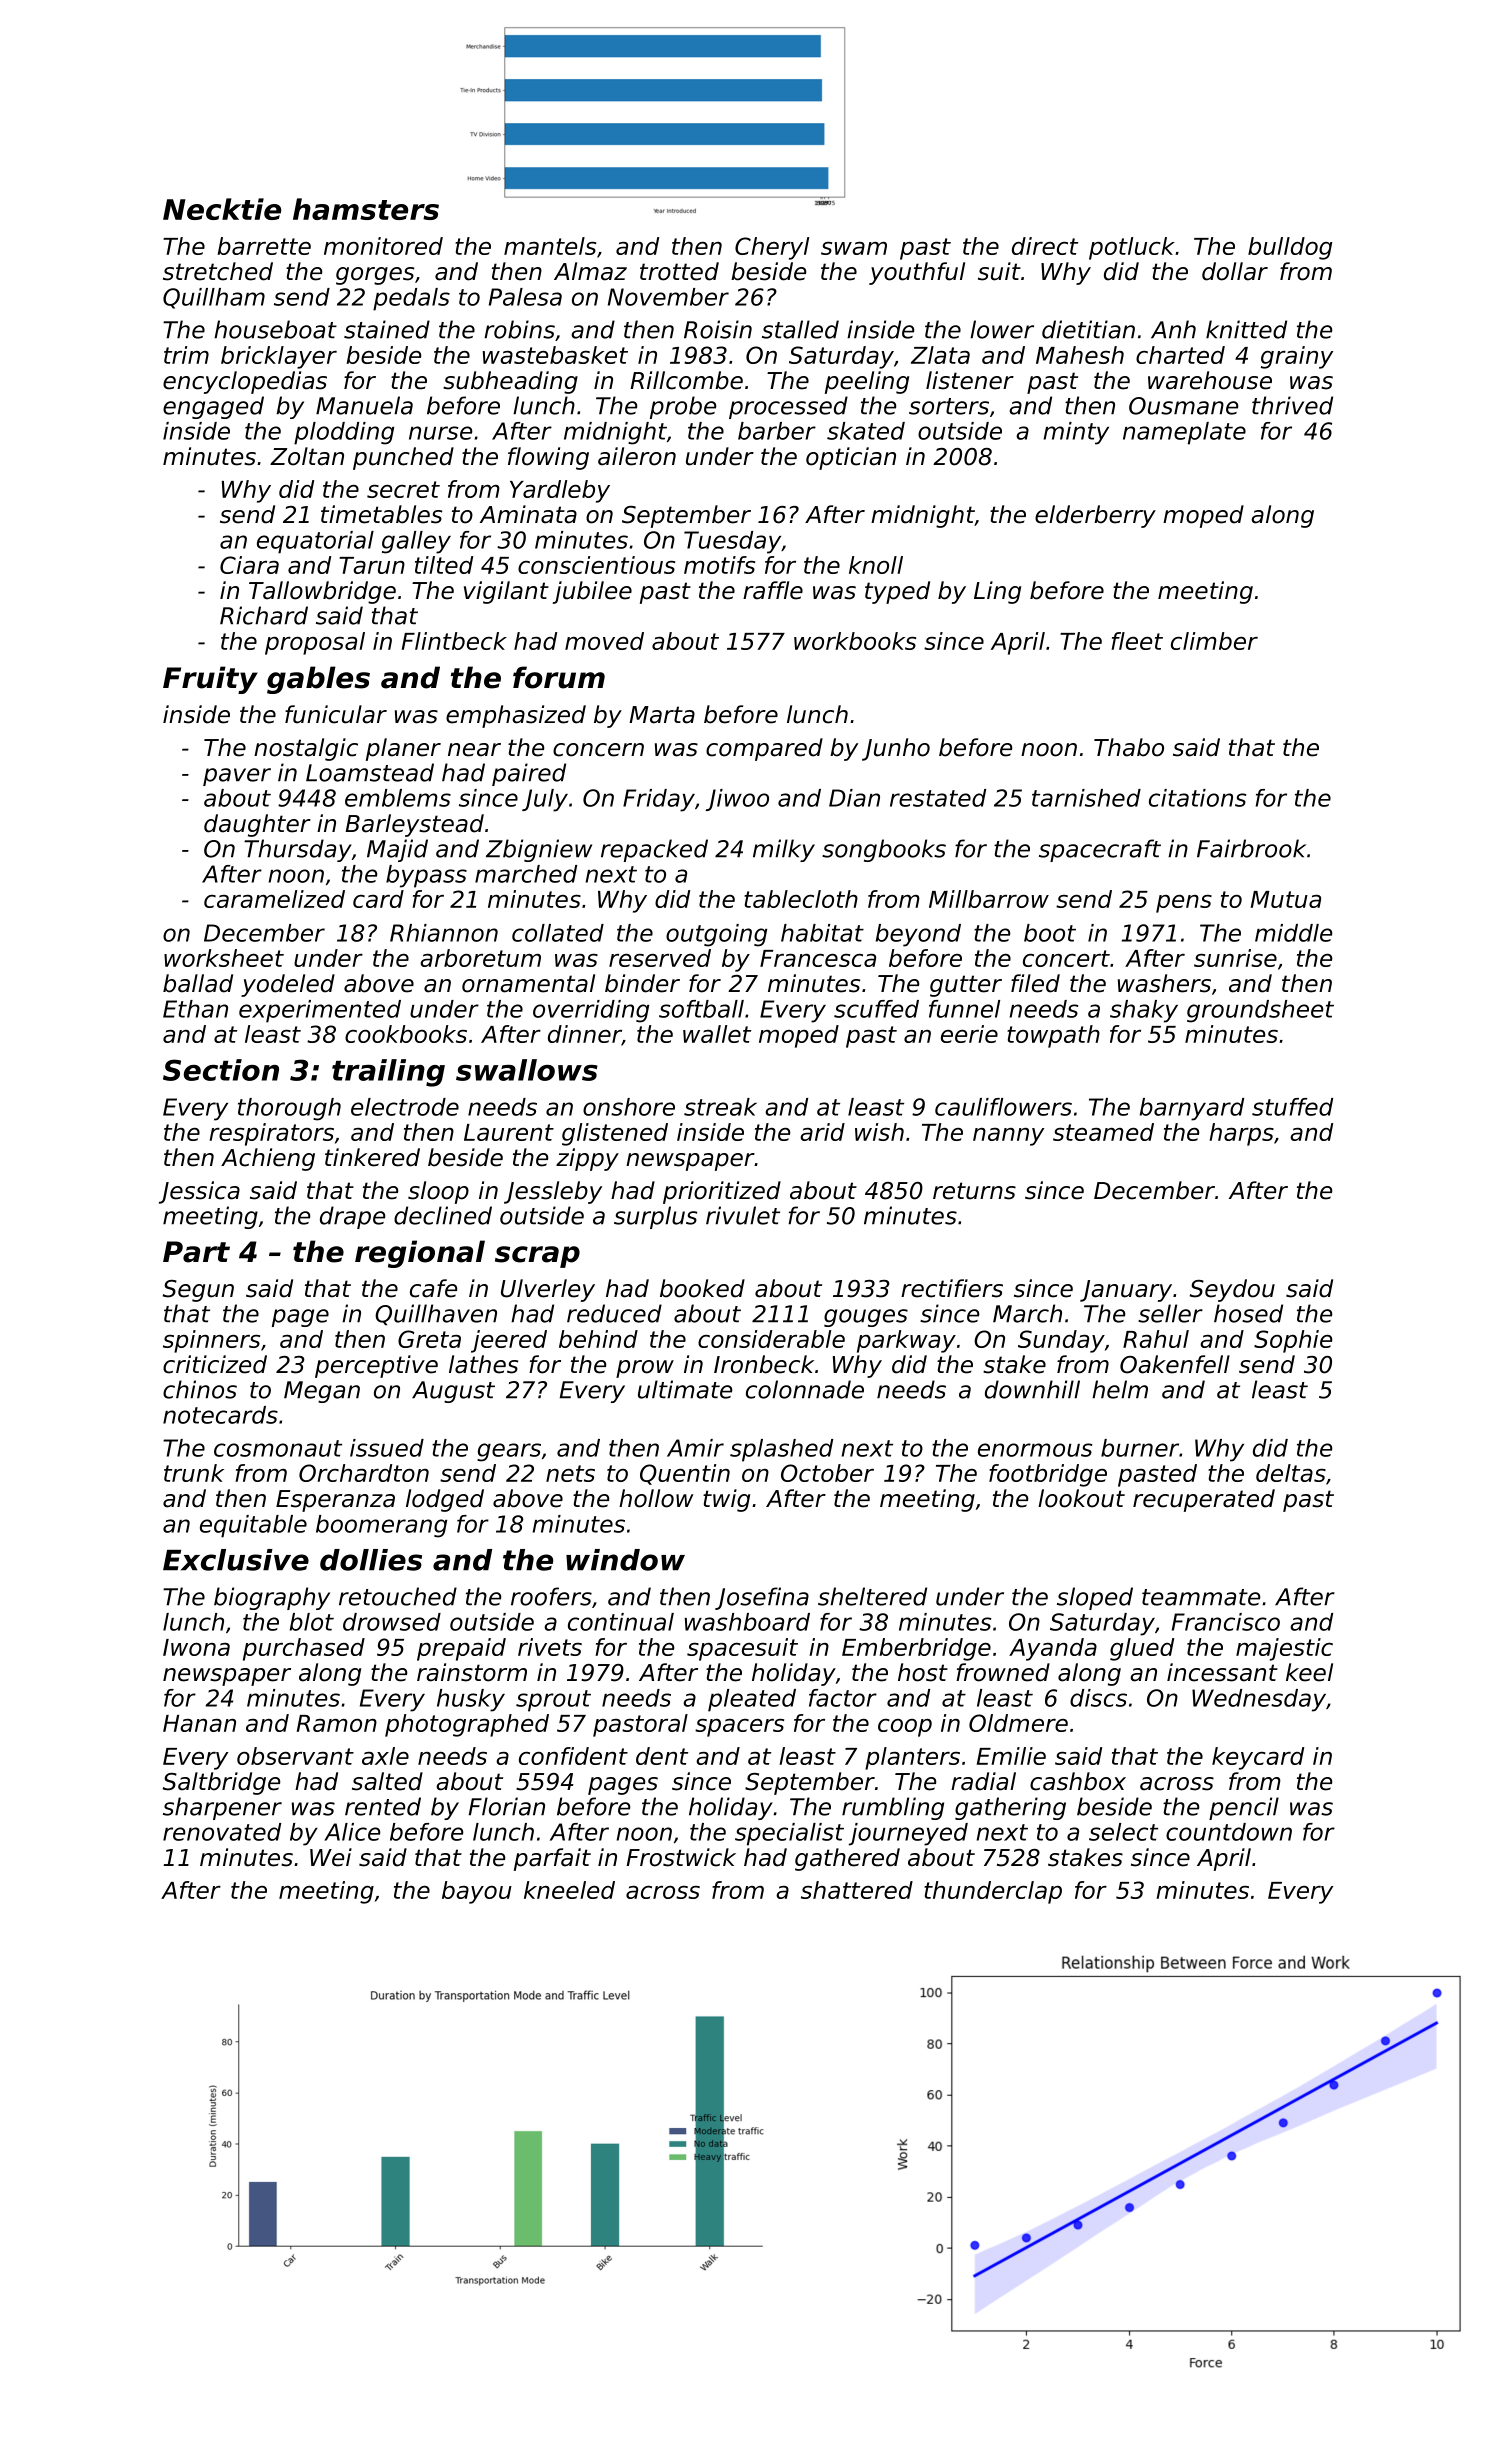 The image size is (1496, 2464). I want to click on criticized, so click(215, 1364).
